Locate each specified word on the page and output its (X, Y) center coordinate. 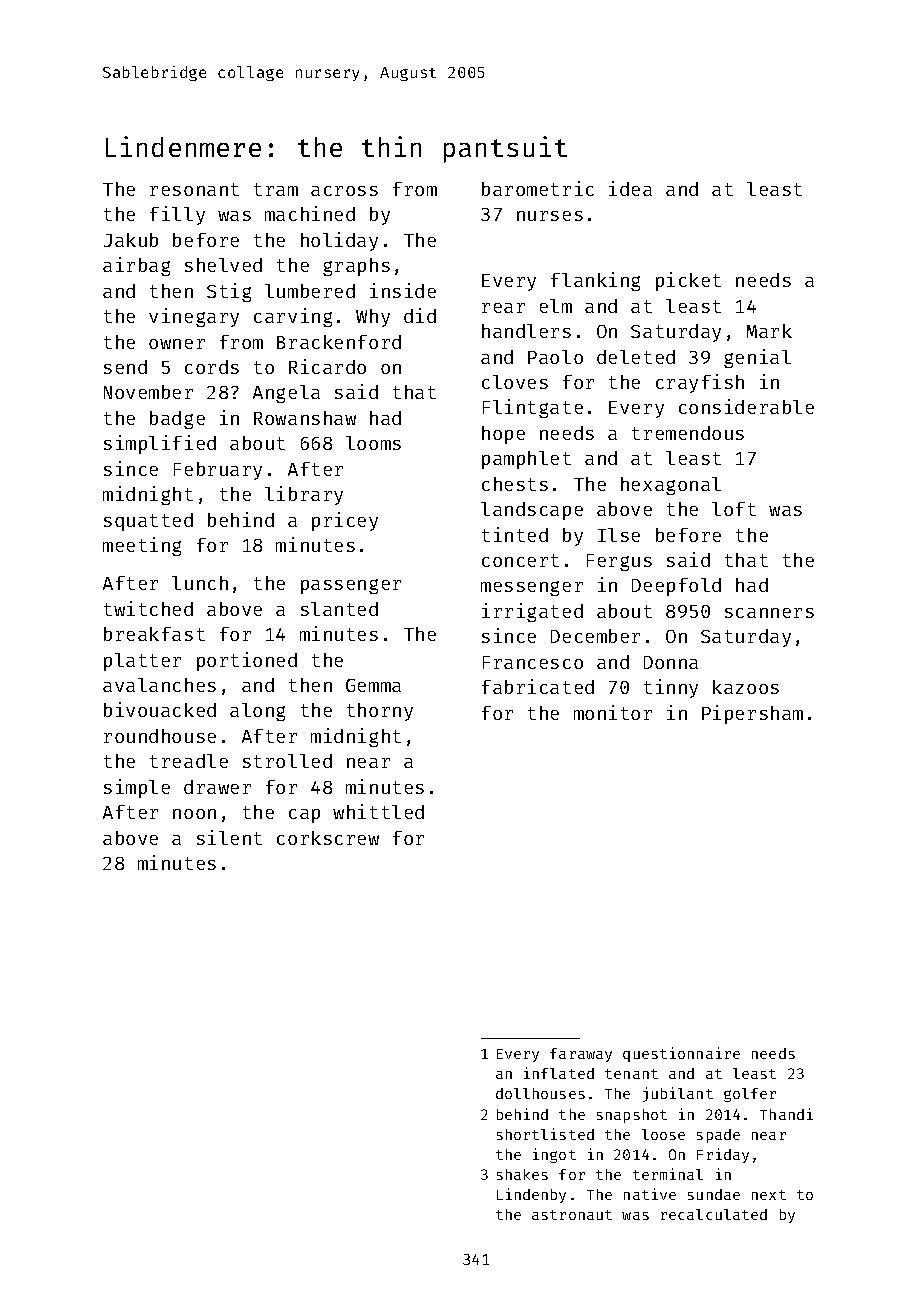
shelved (223, 265)
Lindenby (531, 1195)
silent (229, 837)
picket (688, 281)
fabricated (538, 686)
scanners (769, 613)
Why (373, 318)
